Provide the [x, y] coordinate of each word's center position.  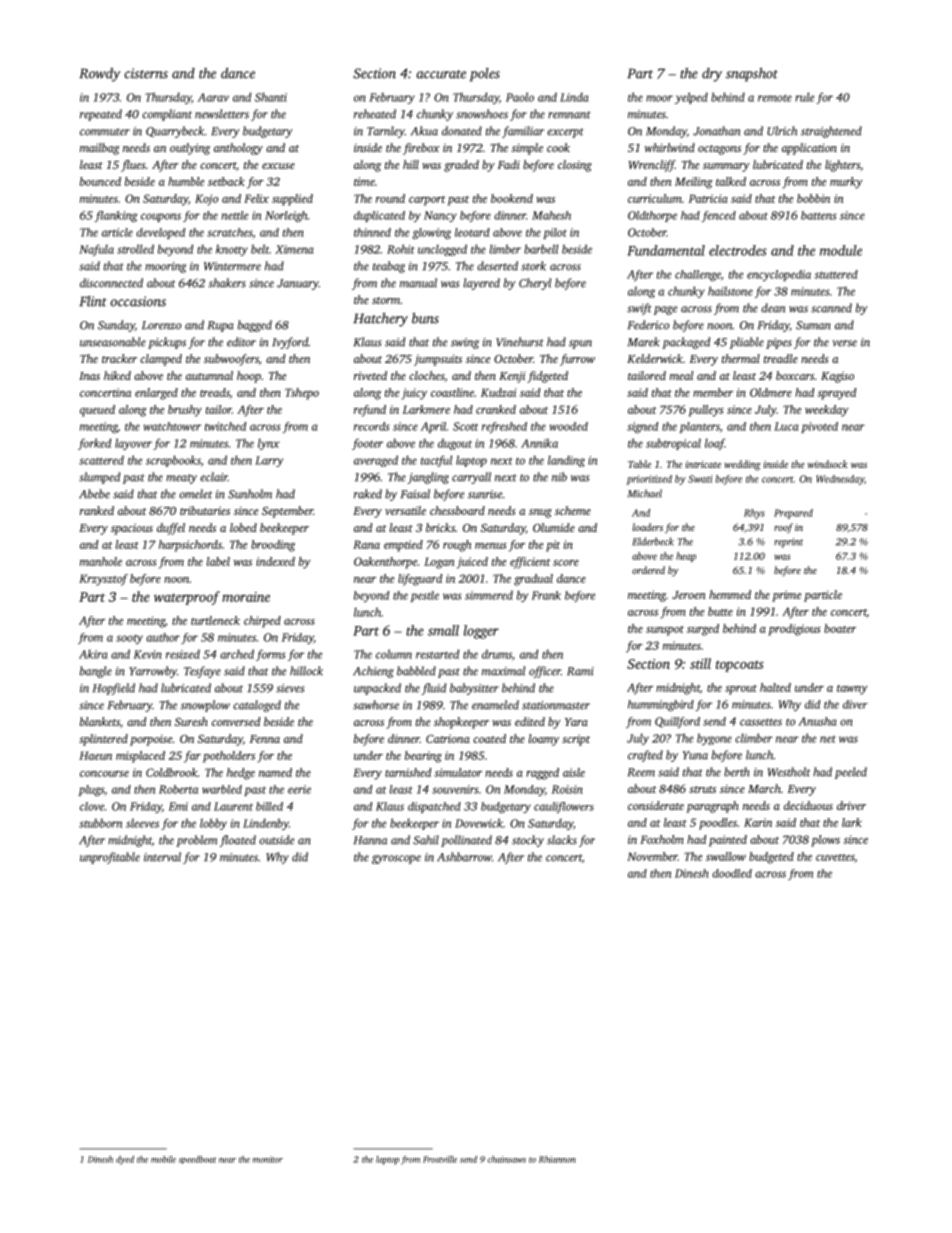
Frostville [440, 1159]
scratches [229, 232]
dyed [125, 1160]
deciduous [808, 805]
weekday [827, 411]
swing [465, 343]
